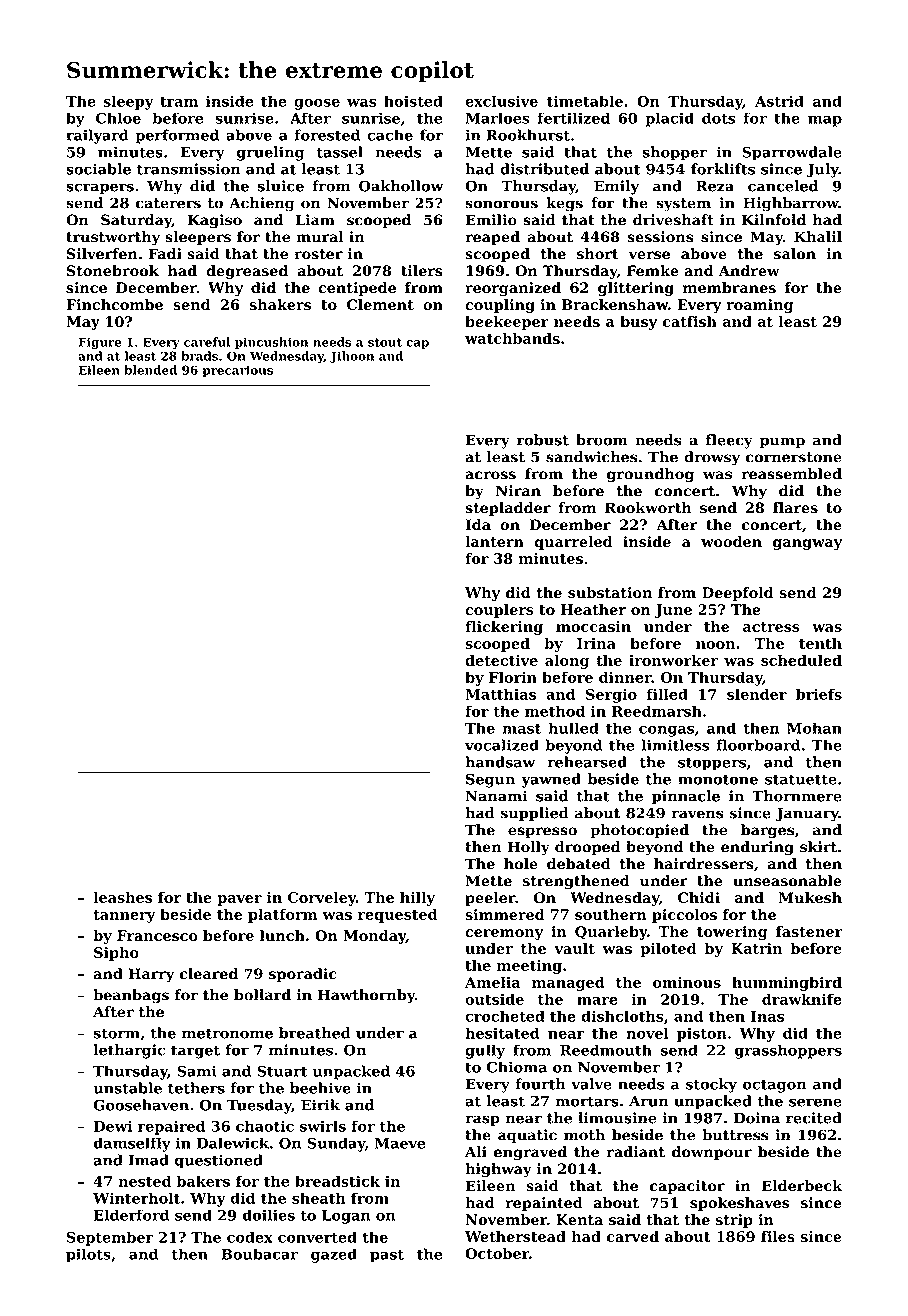  What do you see at coordinates (150, 370) in the page?
I see `blended` at bounding box center [150, 370].
